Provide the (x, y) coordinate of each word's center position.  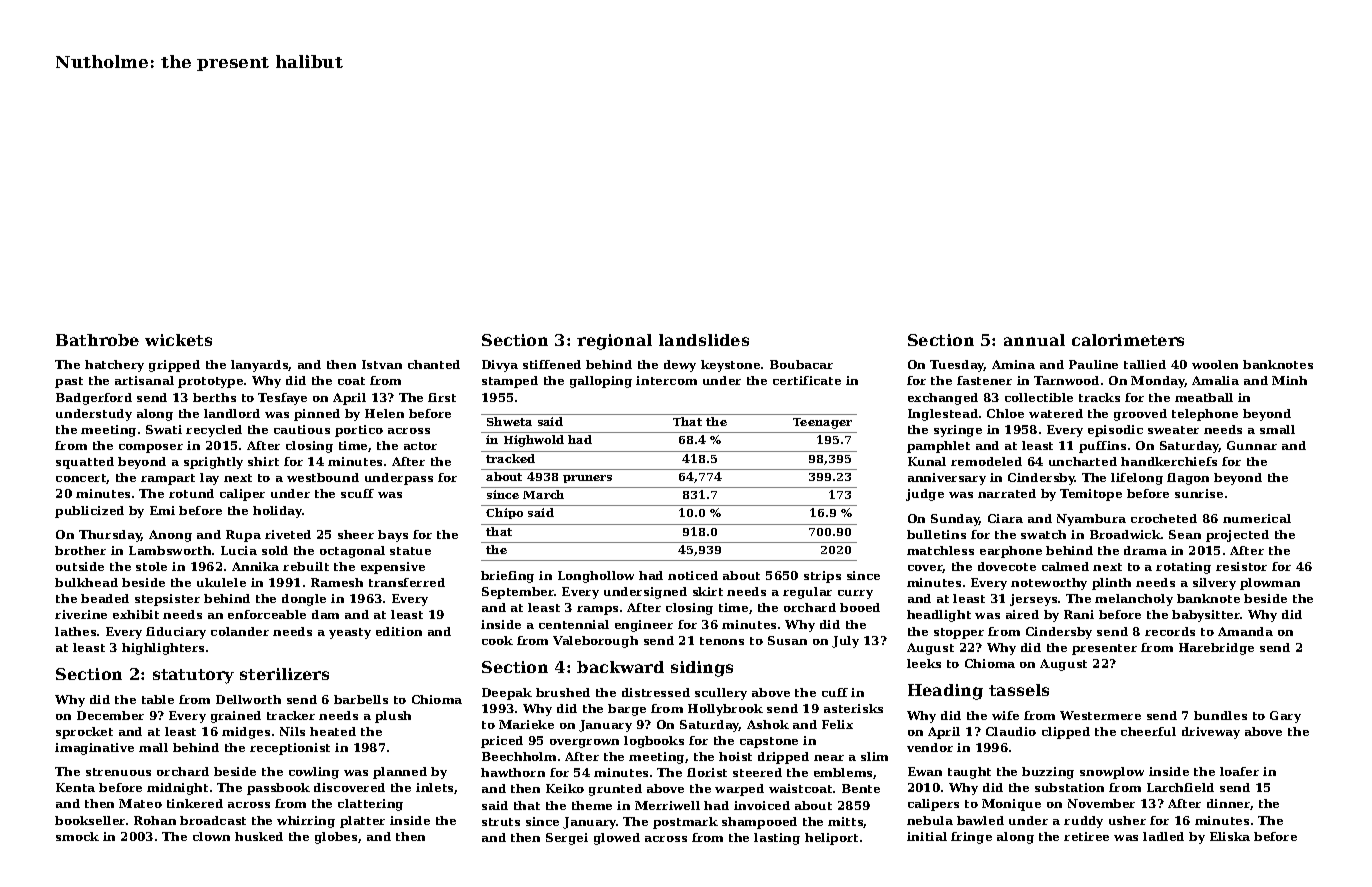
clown (211, 836)
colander (240, 631)
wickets (178, 340)
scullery (721, 694)
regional (614, 342)
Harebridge (1216, 649)
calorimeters (1128, 340)
